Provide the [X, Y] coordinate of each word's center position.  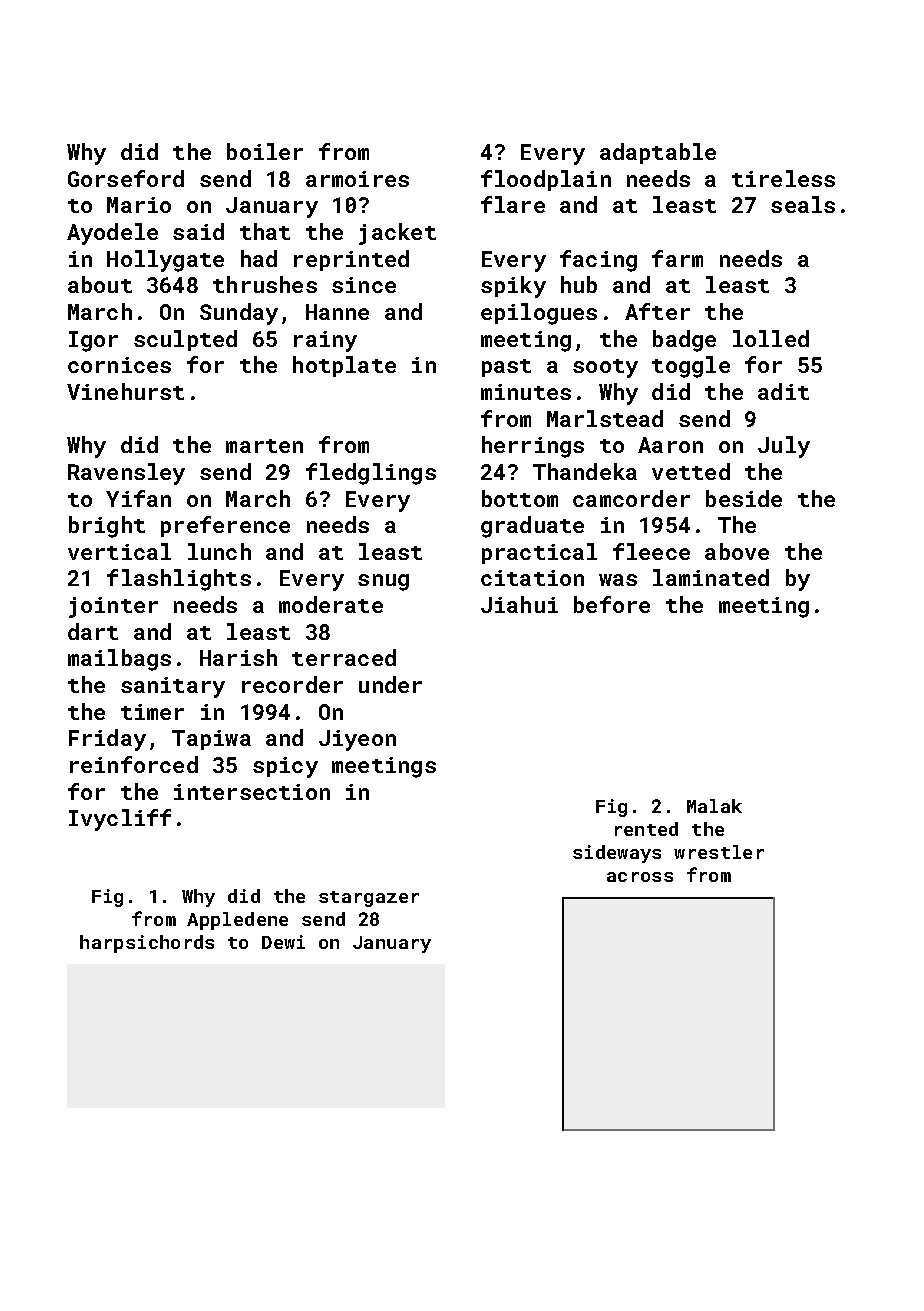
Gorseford [126, 178]
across [640, 877]
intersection [252, 792]
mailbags [119, 660]
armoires [357, 179]
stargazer [369, 899]
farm [677, 258]
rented [646, 829]
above [737, 551]
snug [383, 582]
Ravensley [126, 474]
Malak [714, 806]
